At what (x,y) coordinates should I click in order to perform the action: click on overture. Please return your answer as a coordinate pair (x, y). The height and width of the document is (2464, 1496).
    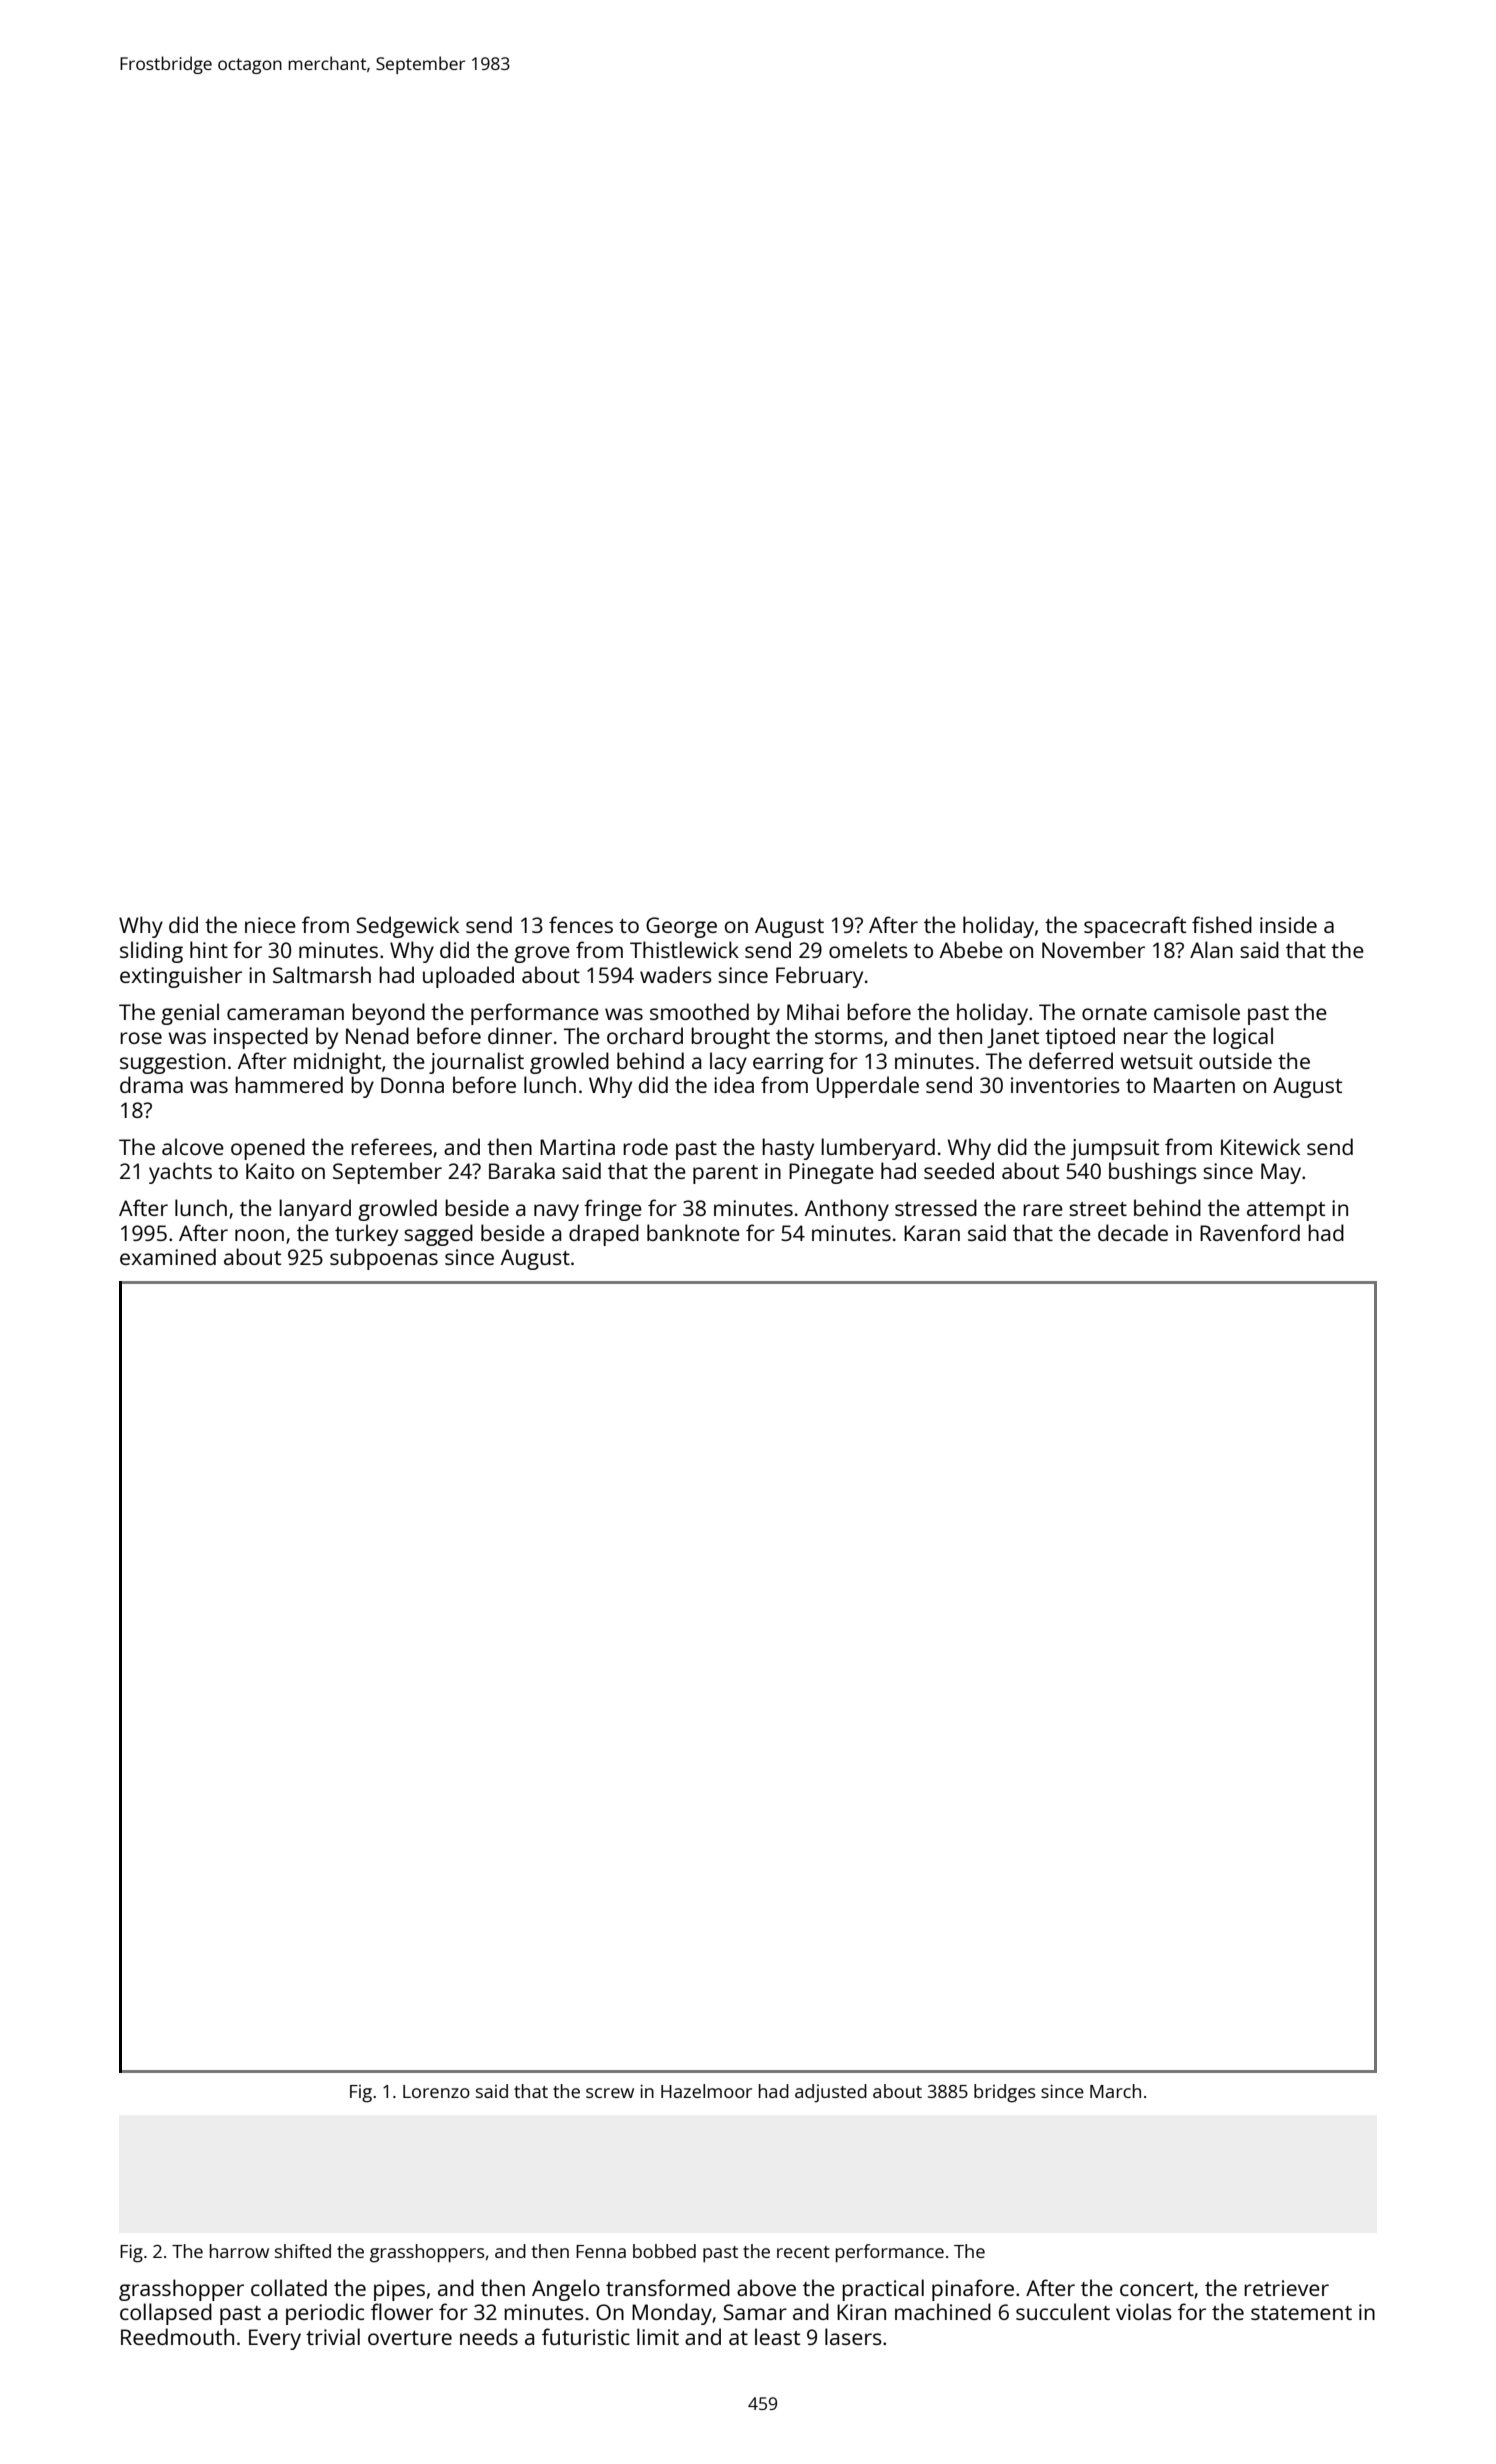
    Looking at the image, I should click on (410, 2338).
